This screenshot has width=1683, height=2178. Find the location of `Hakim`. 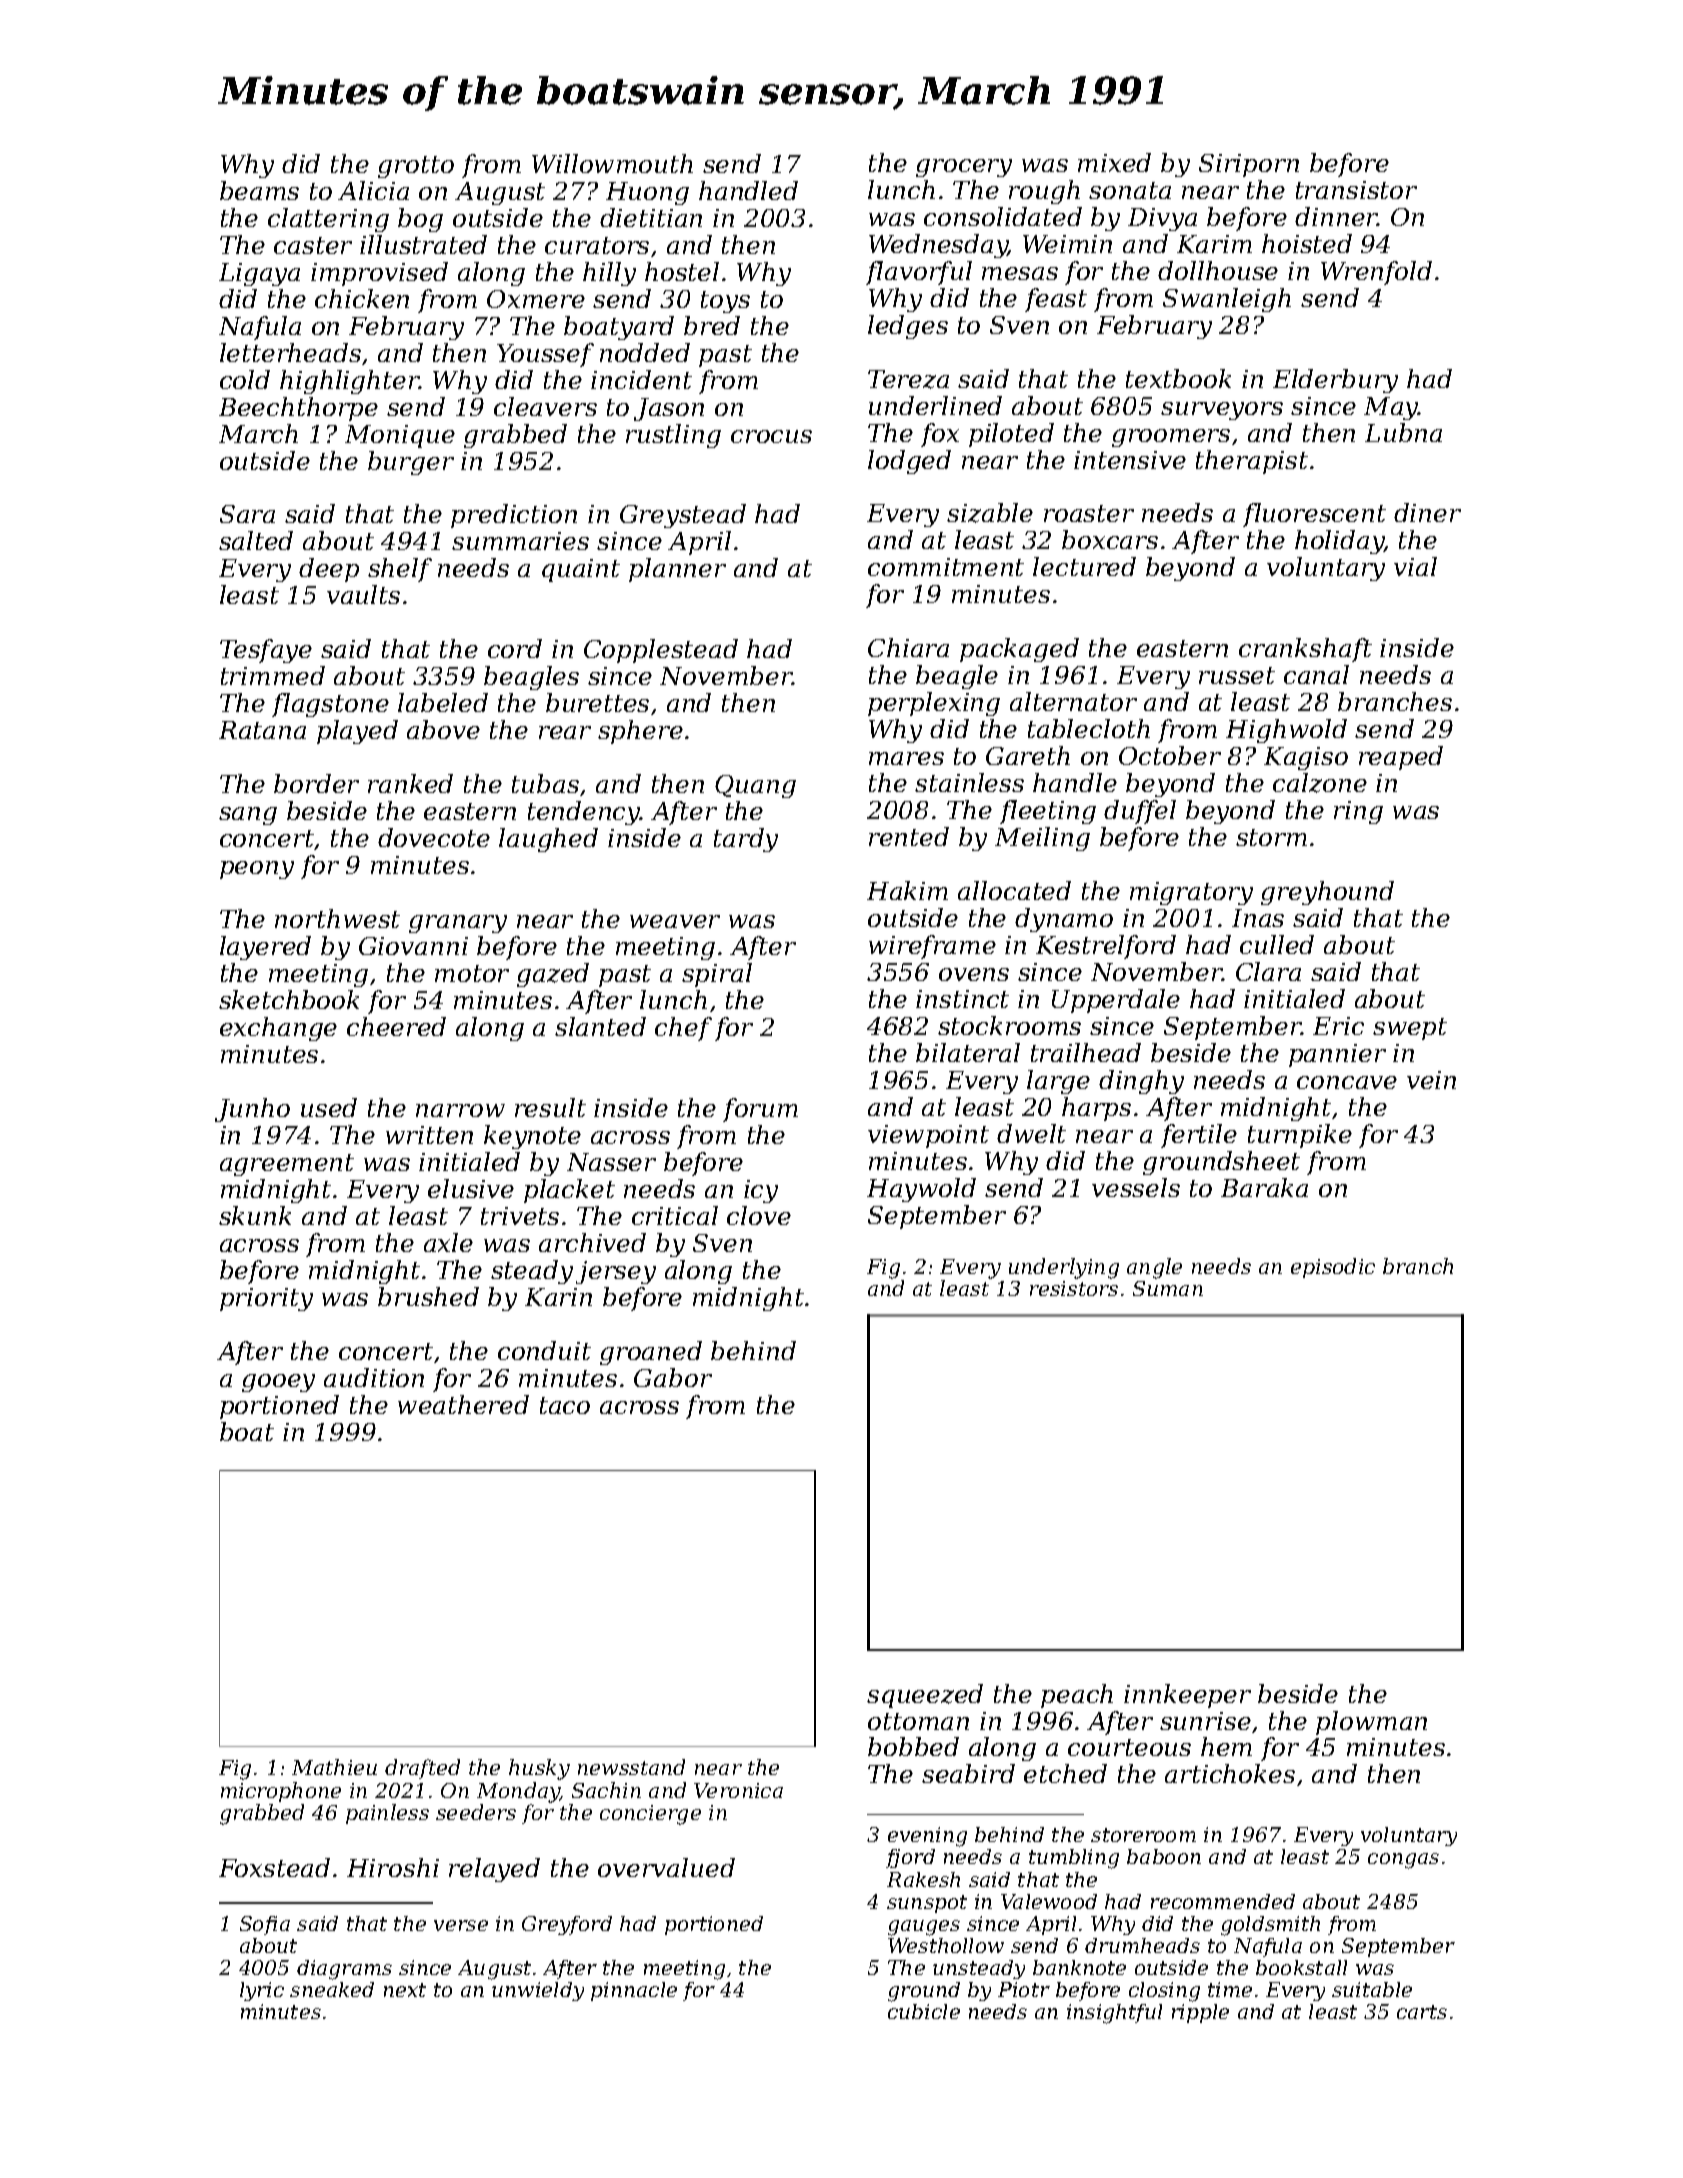

Hakim is located at coordinates (907, 890).
